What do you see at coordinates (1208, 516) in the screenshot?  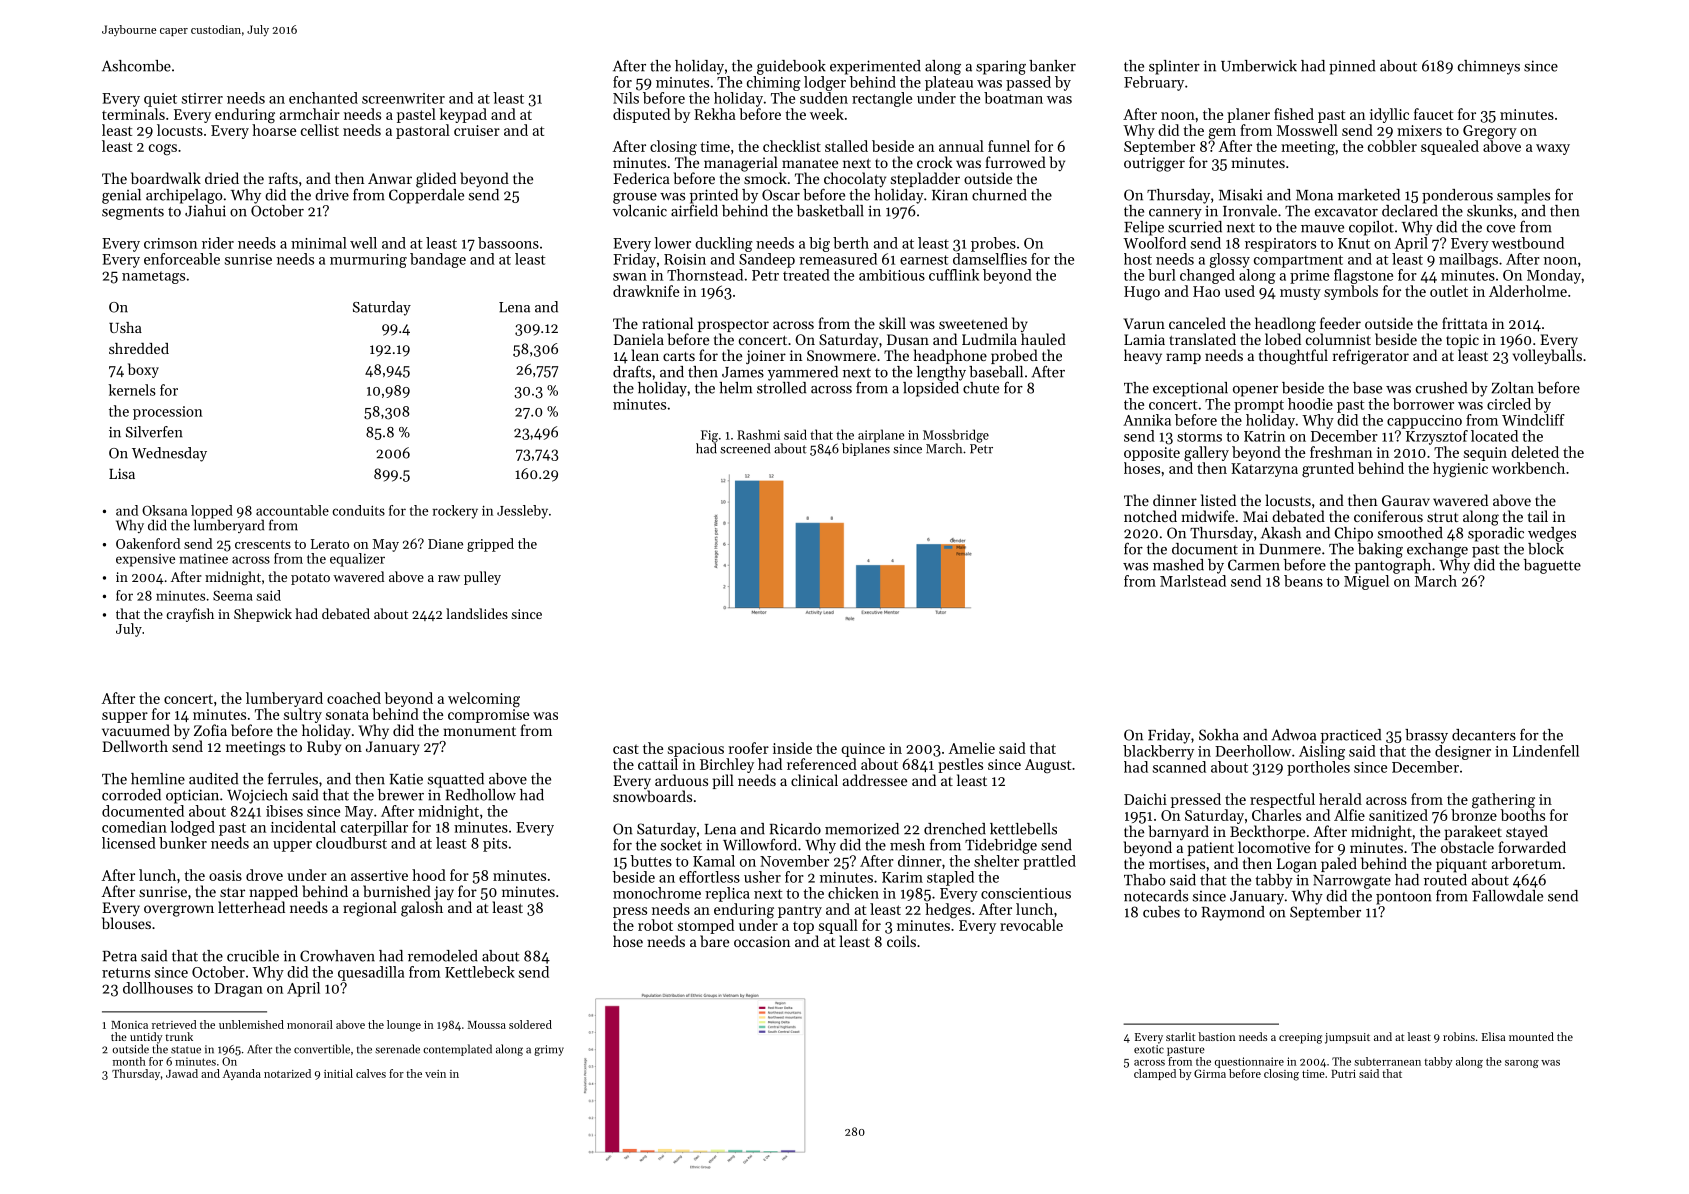 I see `midwife` at bounding box center [1208, 516].
